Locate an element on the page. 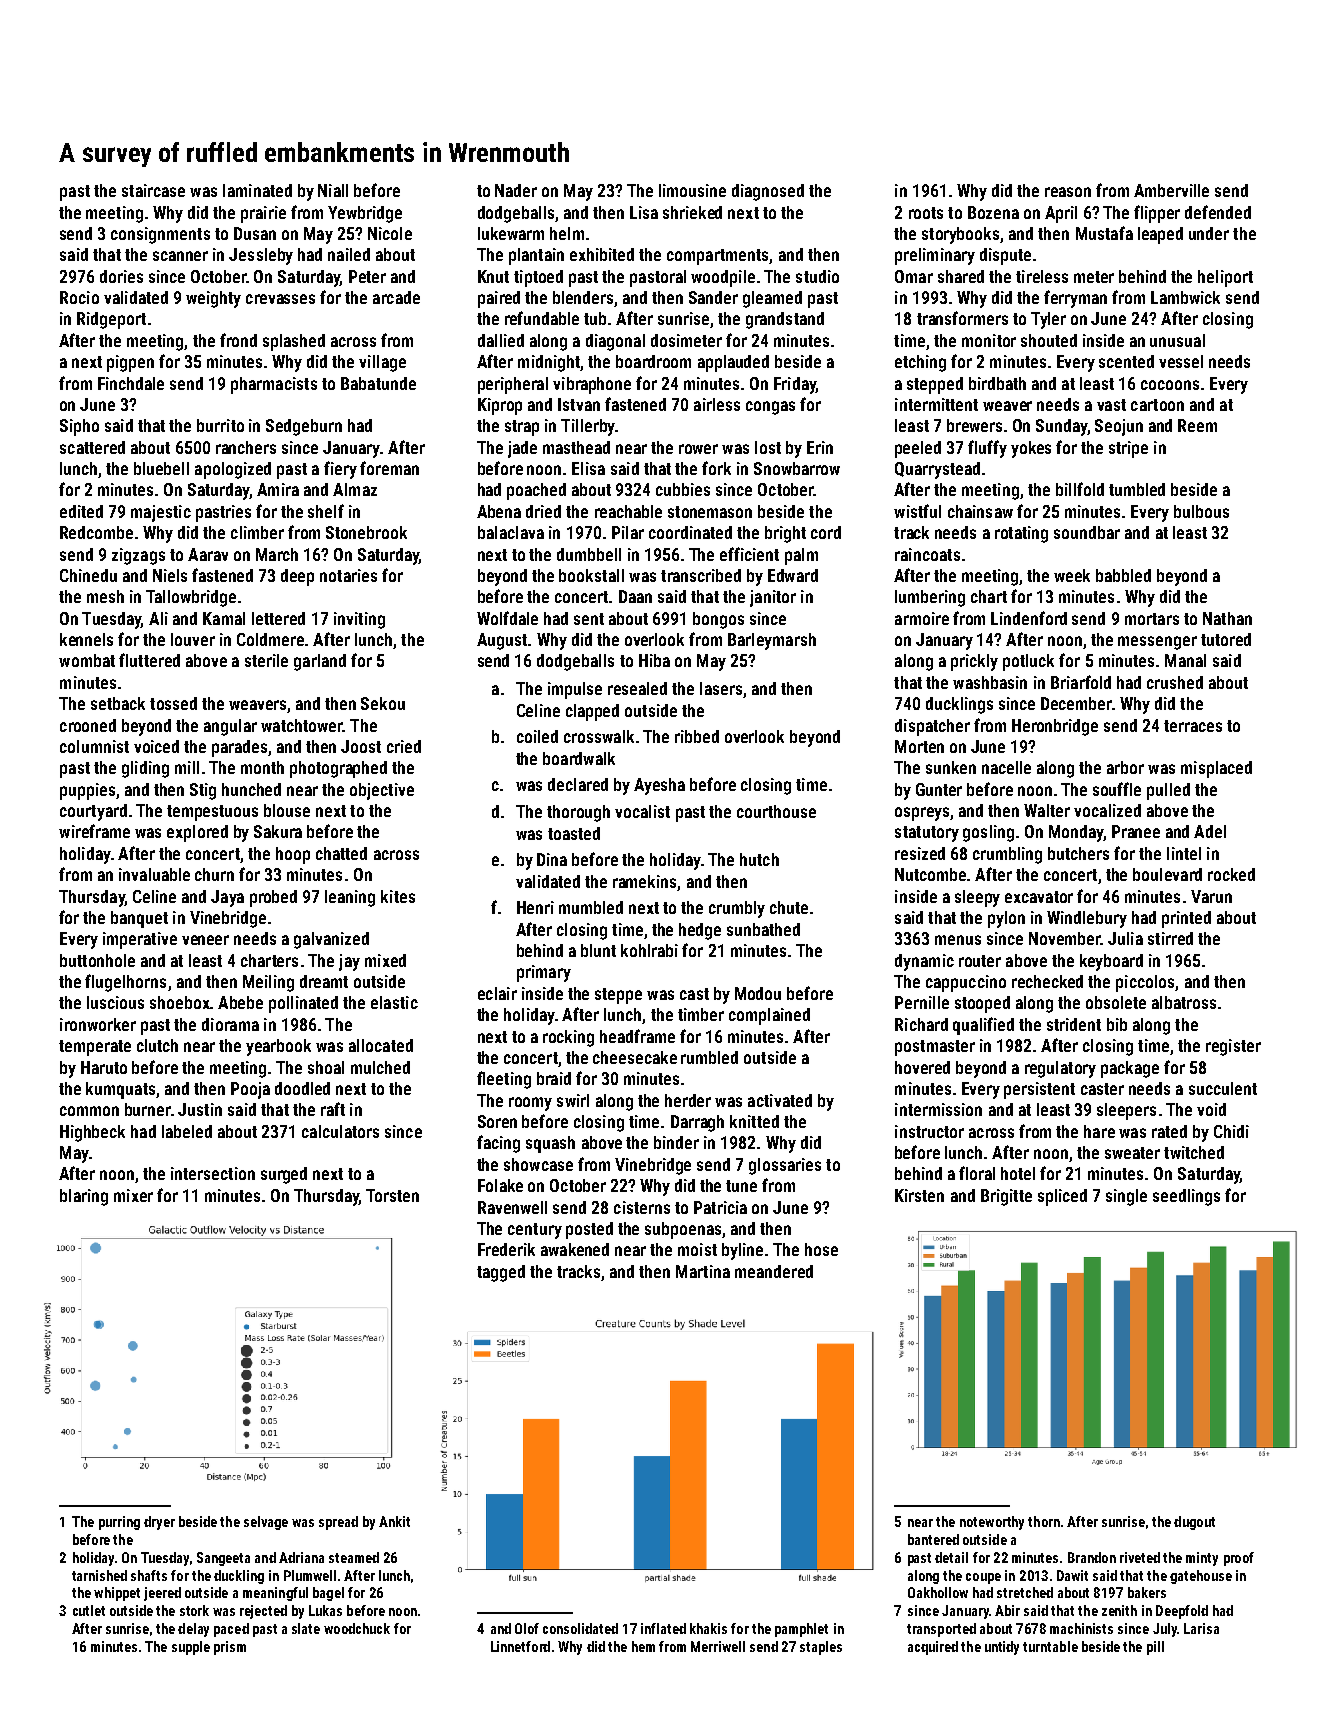 The height and width of the document is (1710, 1321). reason is located at coordinates (1068, 192).
